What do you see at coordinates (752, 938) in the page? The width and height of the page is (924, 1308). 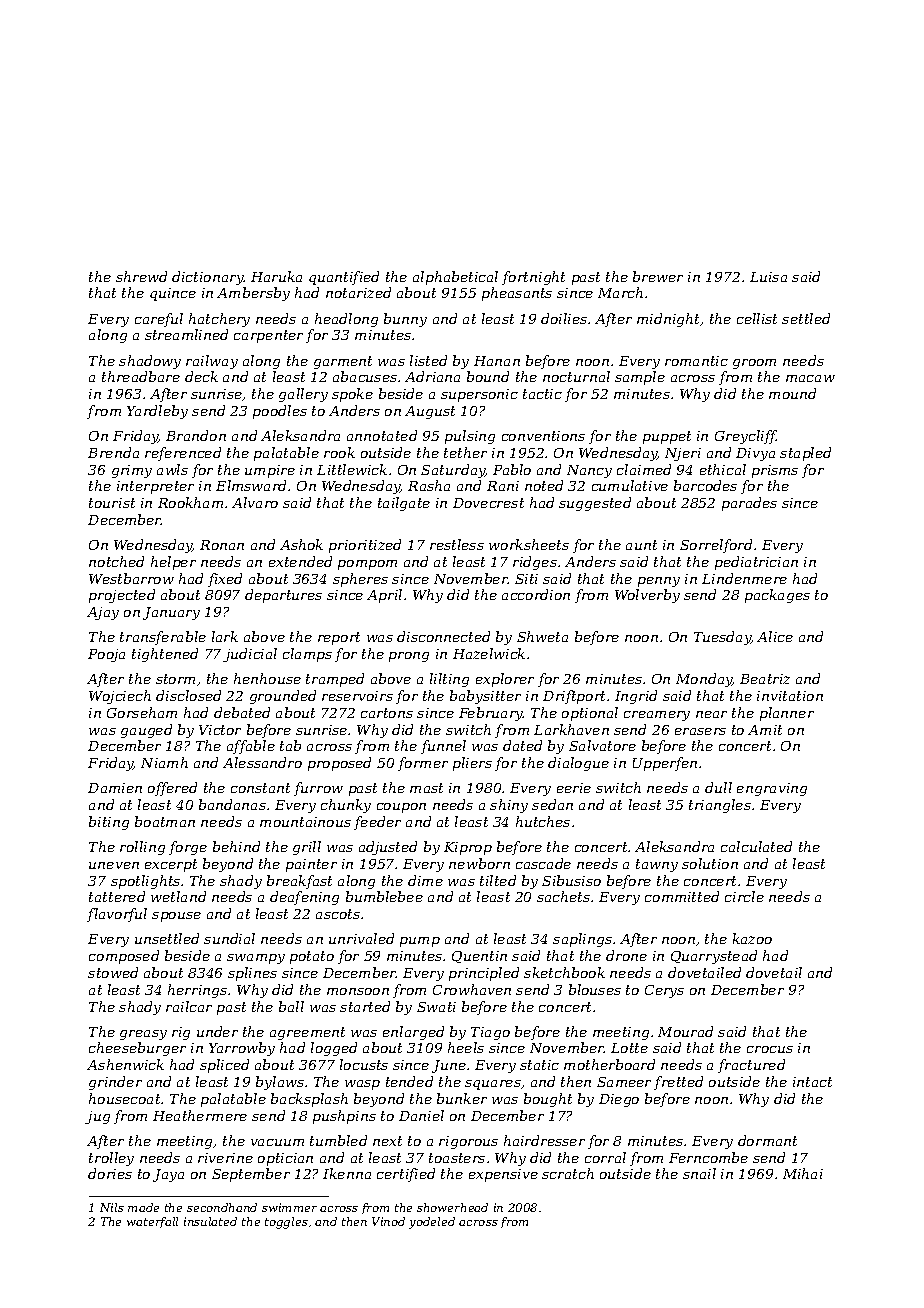 I see `kazoo` at bounding box center [752, 938].
